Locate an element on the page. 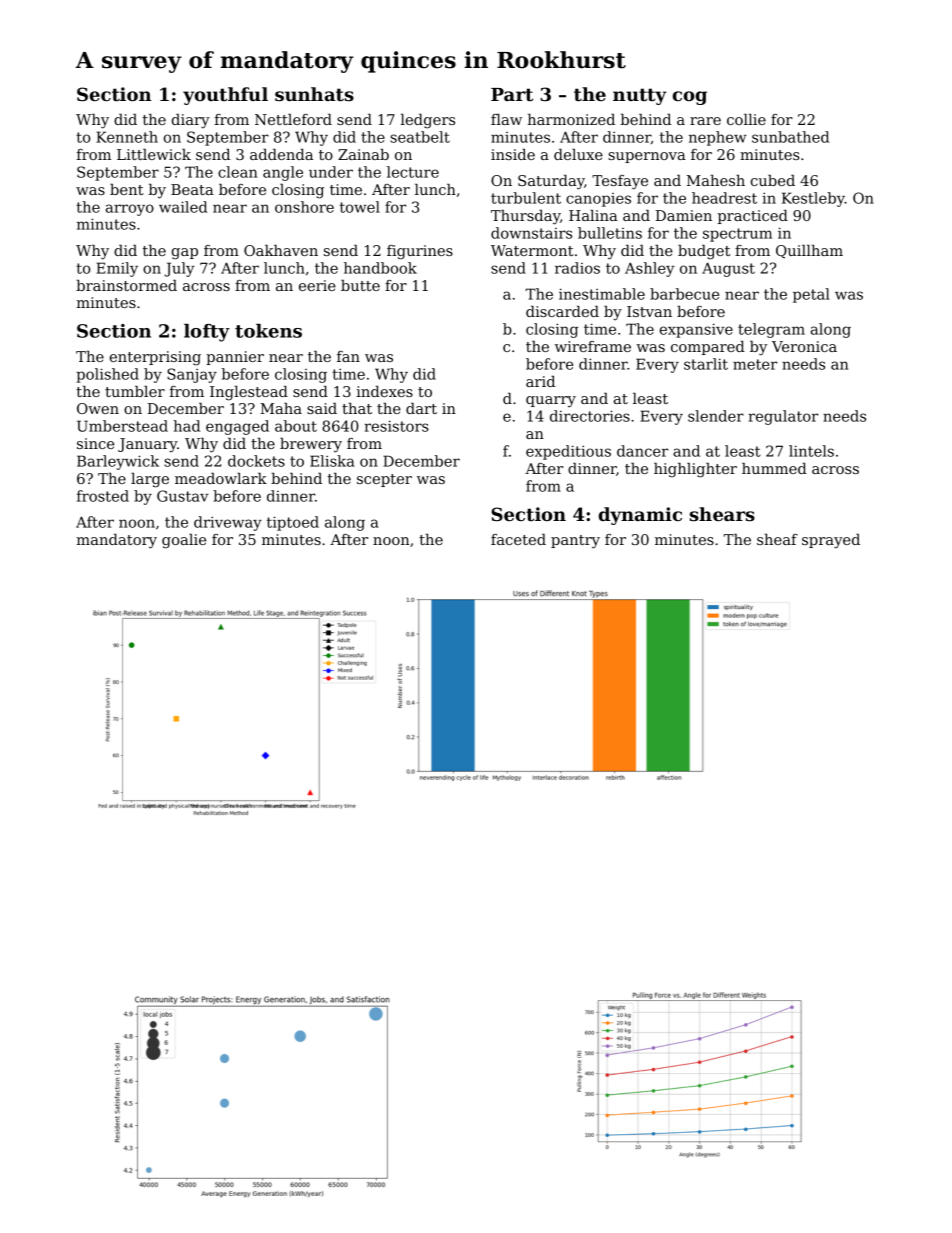  had is located at coordinates (186, 426).
